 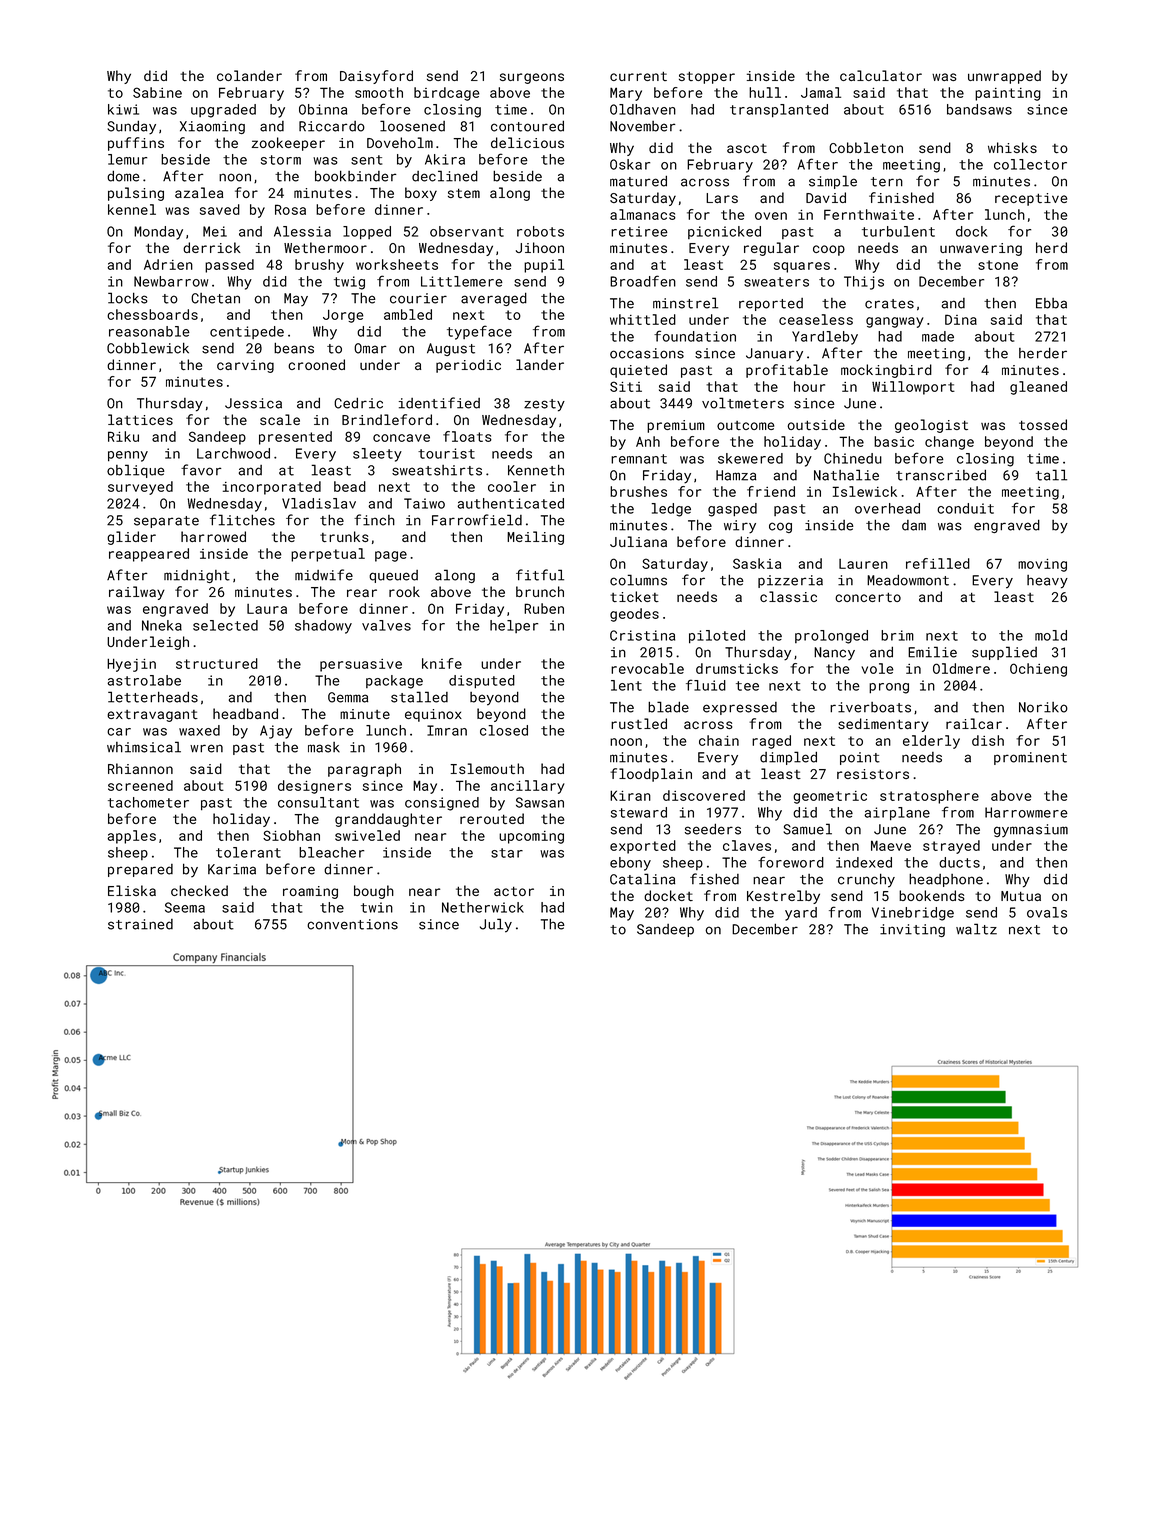 I want to click on Kestrelby, so click(x=783, y=897).
